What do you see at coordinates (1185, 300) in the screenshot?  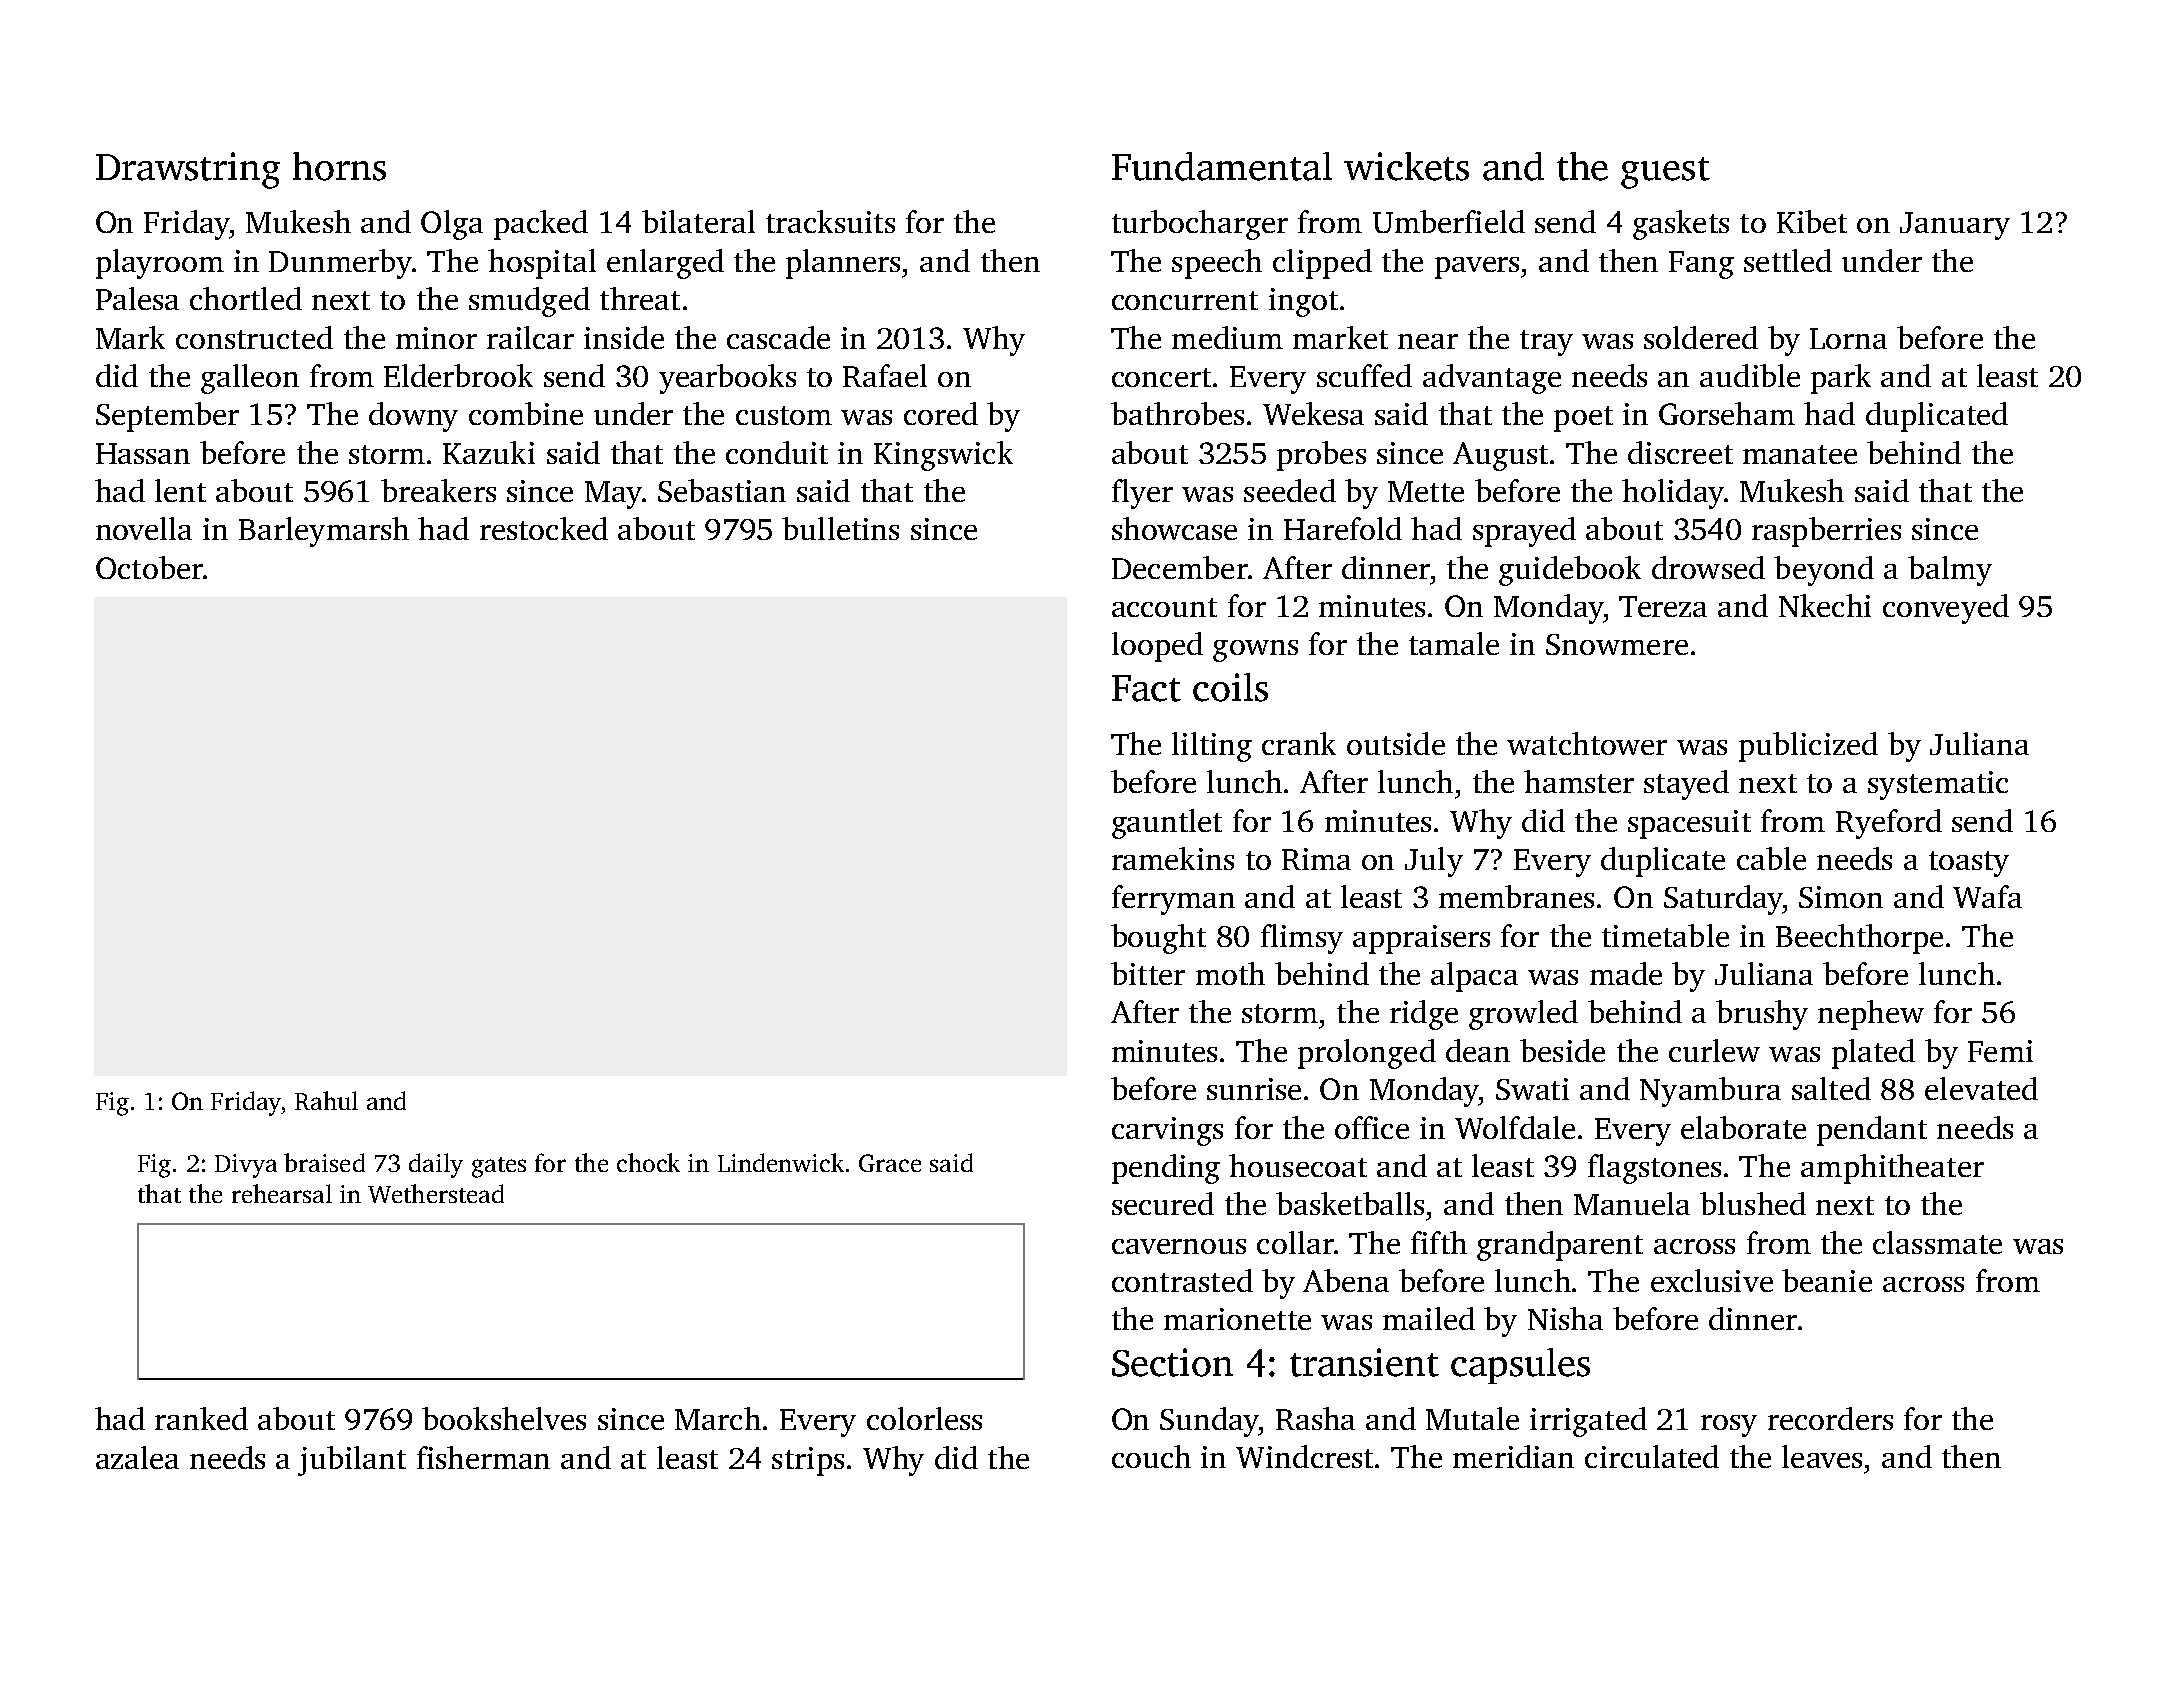 I see `concurrent` at bounding box center [1185, 300].
